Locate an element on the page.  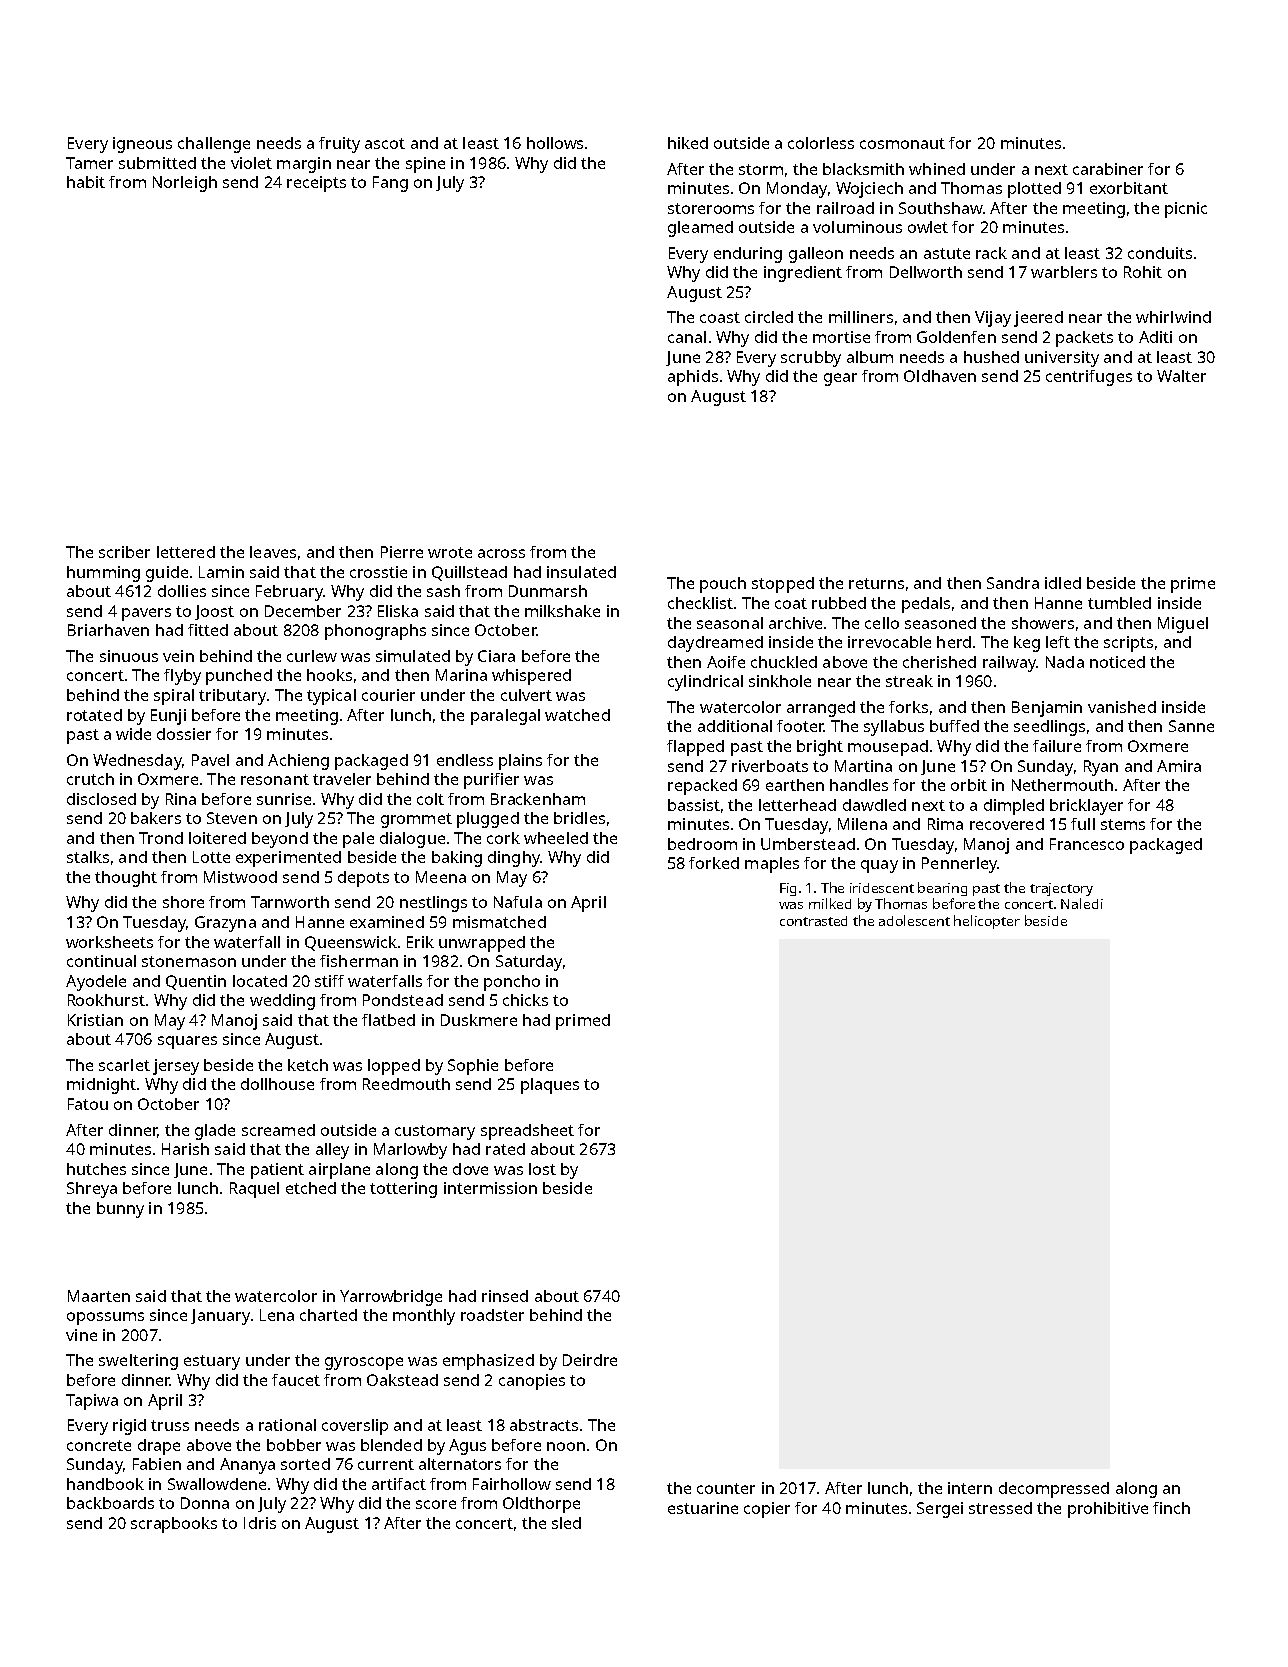
truss is located at coordinates (170, 1425).
